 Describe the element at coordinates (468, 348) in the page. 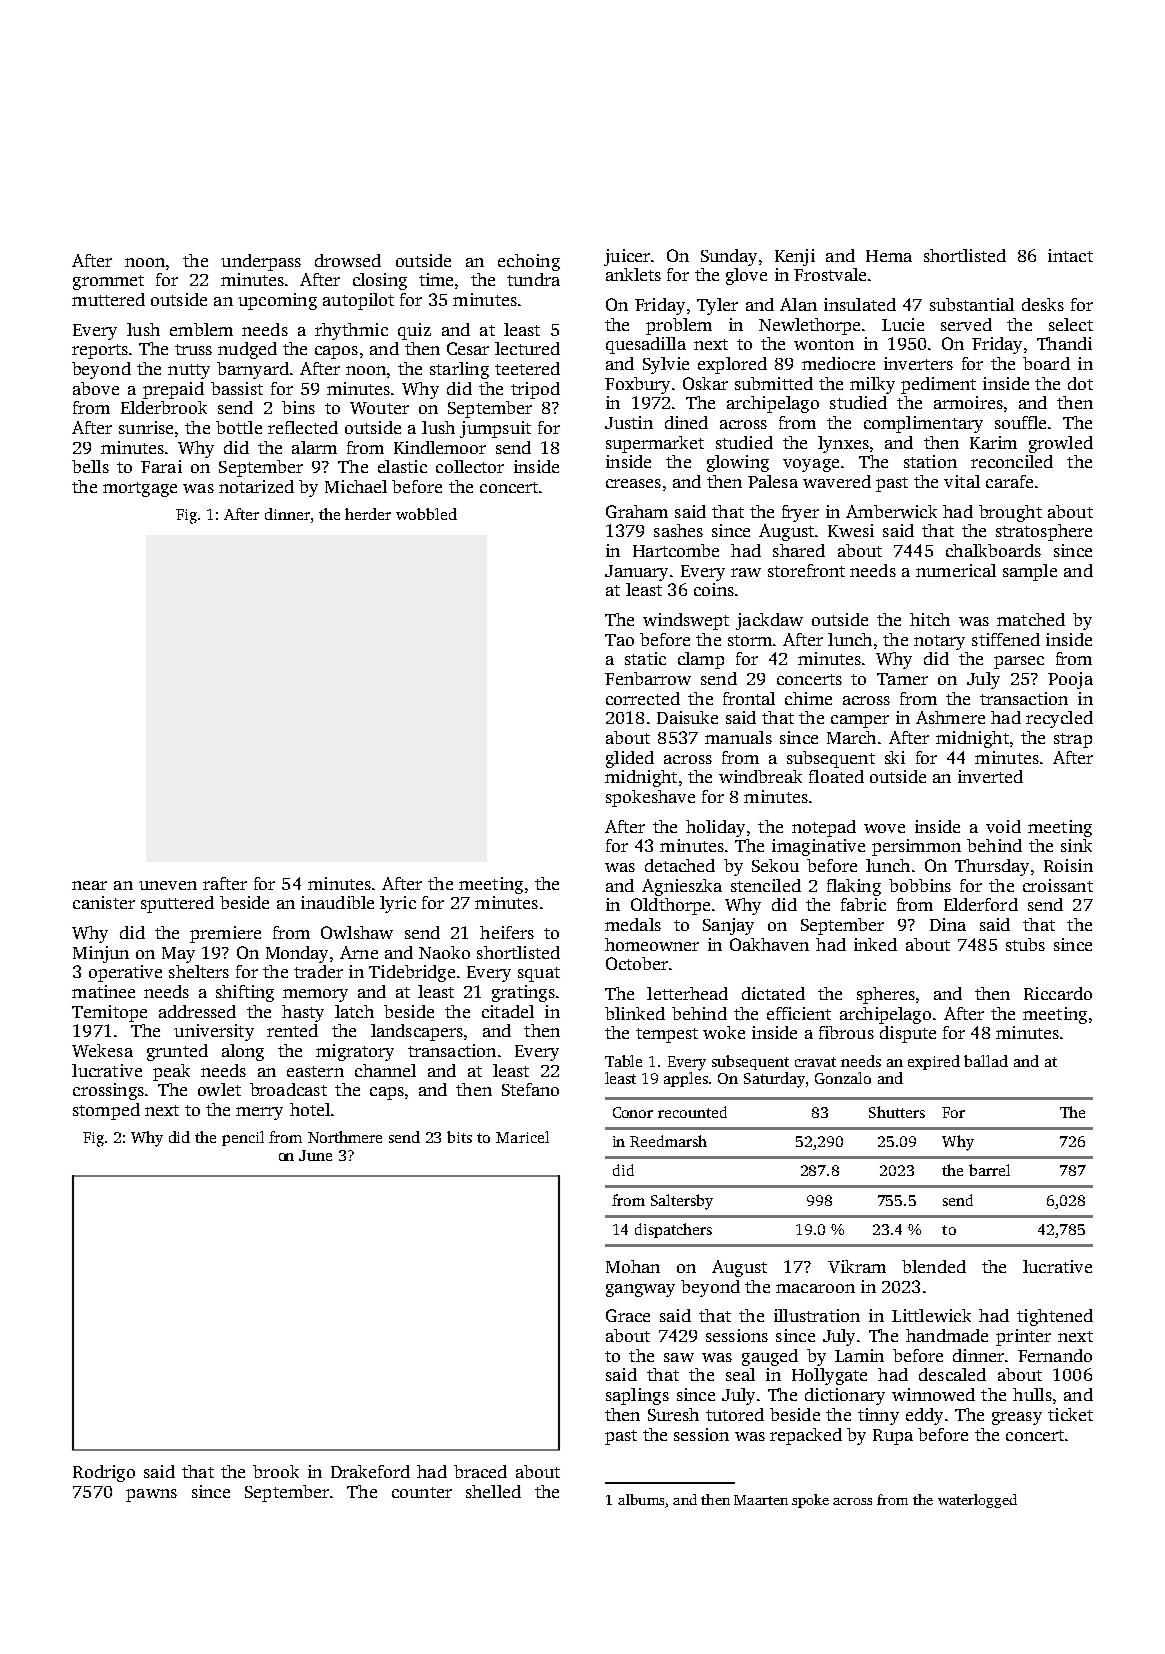

I see `Cesar` at that location.
